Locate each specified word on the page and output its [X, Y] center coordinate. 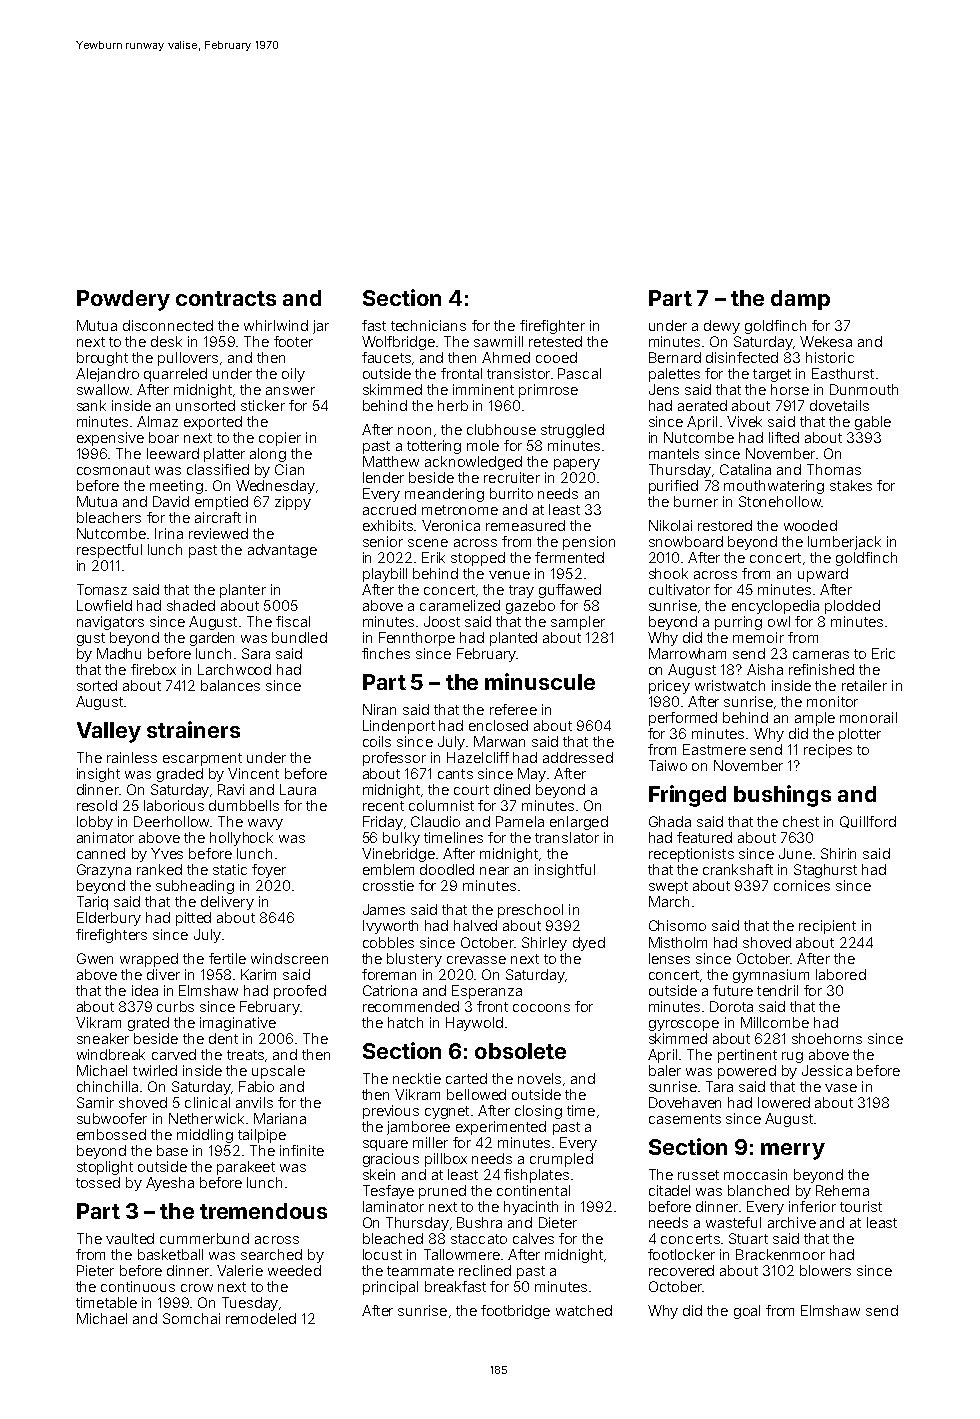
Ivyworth [390, 927]
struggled [572, 431]
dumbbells [244, 805]
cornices [802, 885]
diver [163, 974]
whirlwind [276, 325]
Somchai [191, 1318]
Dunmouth [864, 389]
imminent [483, 389]
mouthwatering [774, 487]
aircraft [218, 517]
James [384, 909]
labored [841, 974]
